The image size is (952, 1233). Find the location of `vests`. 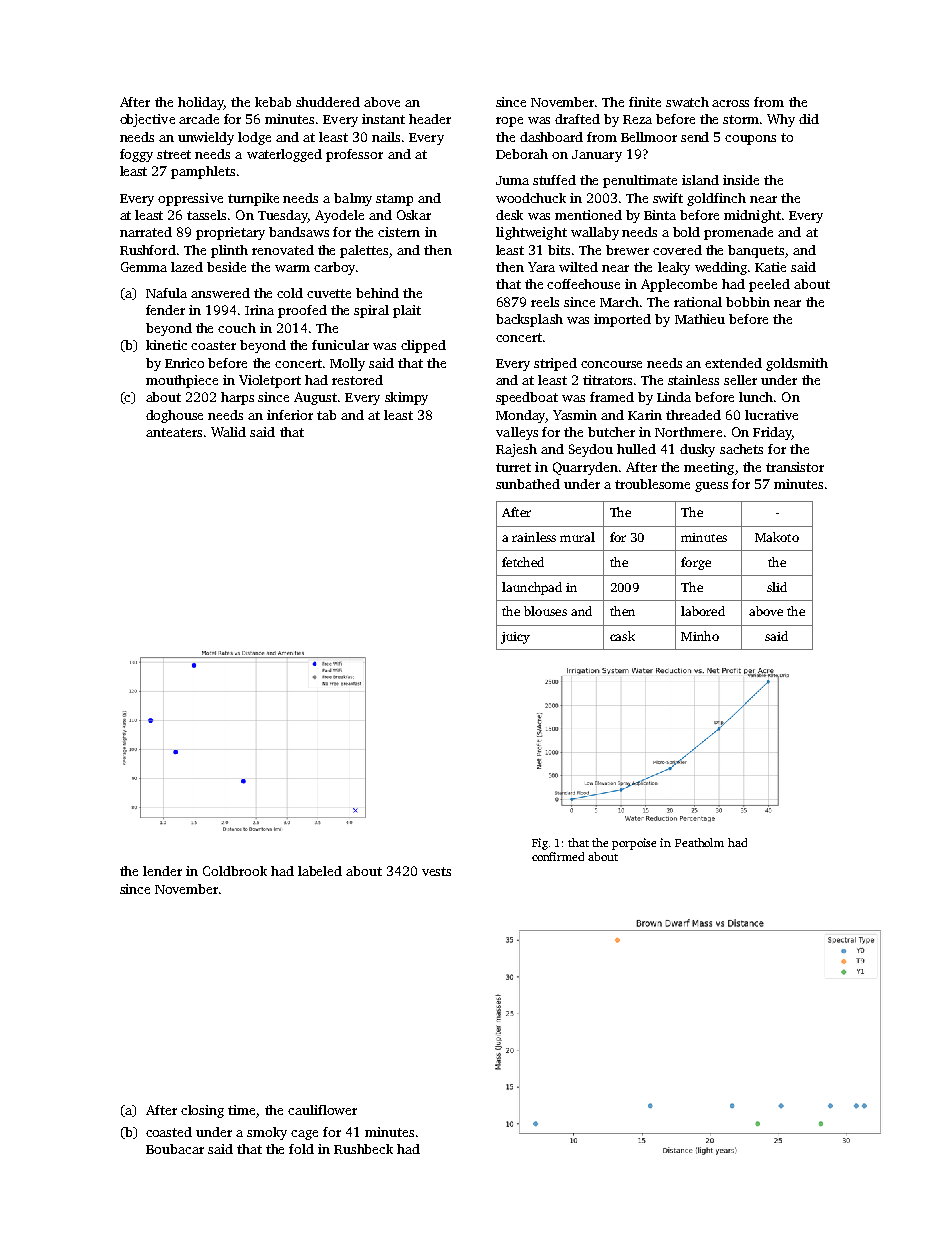

vests is located at coordinates (436, 871).
